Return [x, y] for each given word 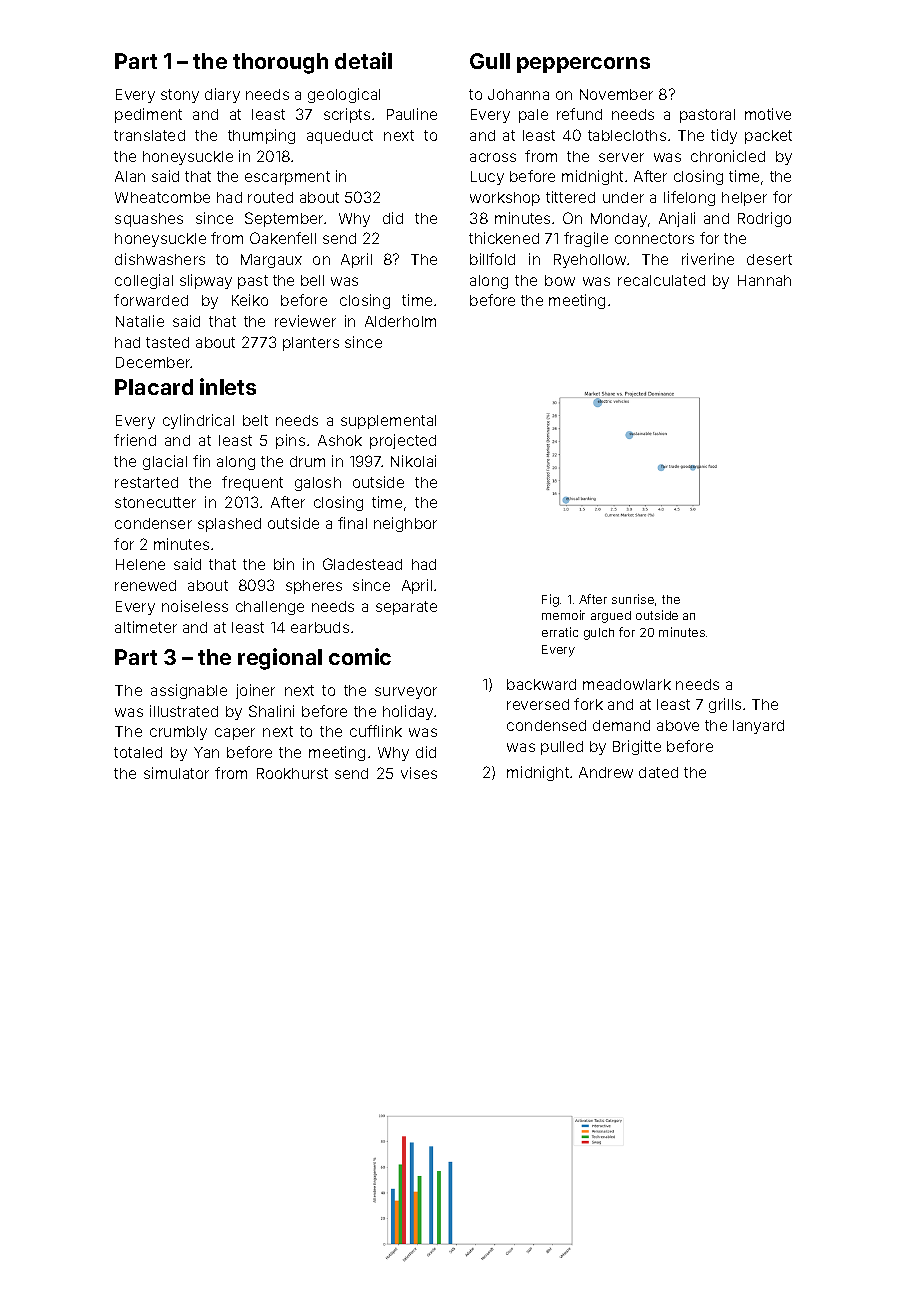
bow [560, 280]
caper [235, 734]
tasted [167, 342]
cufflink [376, 731]
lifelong [689, 198]
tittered [570, 197]
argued [611, 617]
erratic [560, 632]
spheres [314, 587]
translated [149, 135]
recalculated [661, 280]
